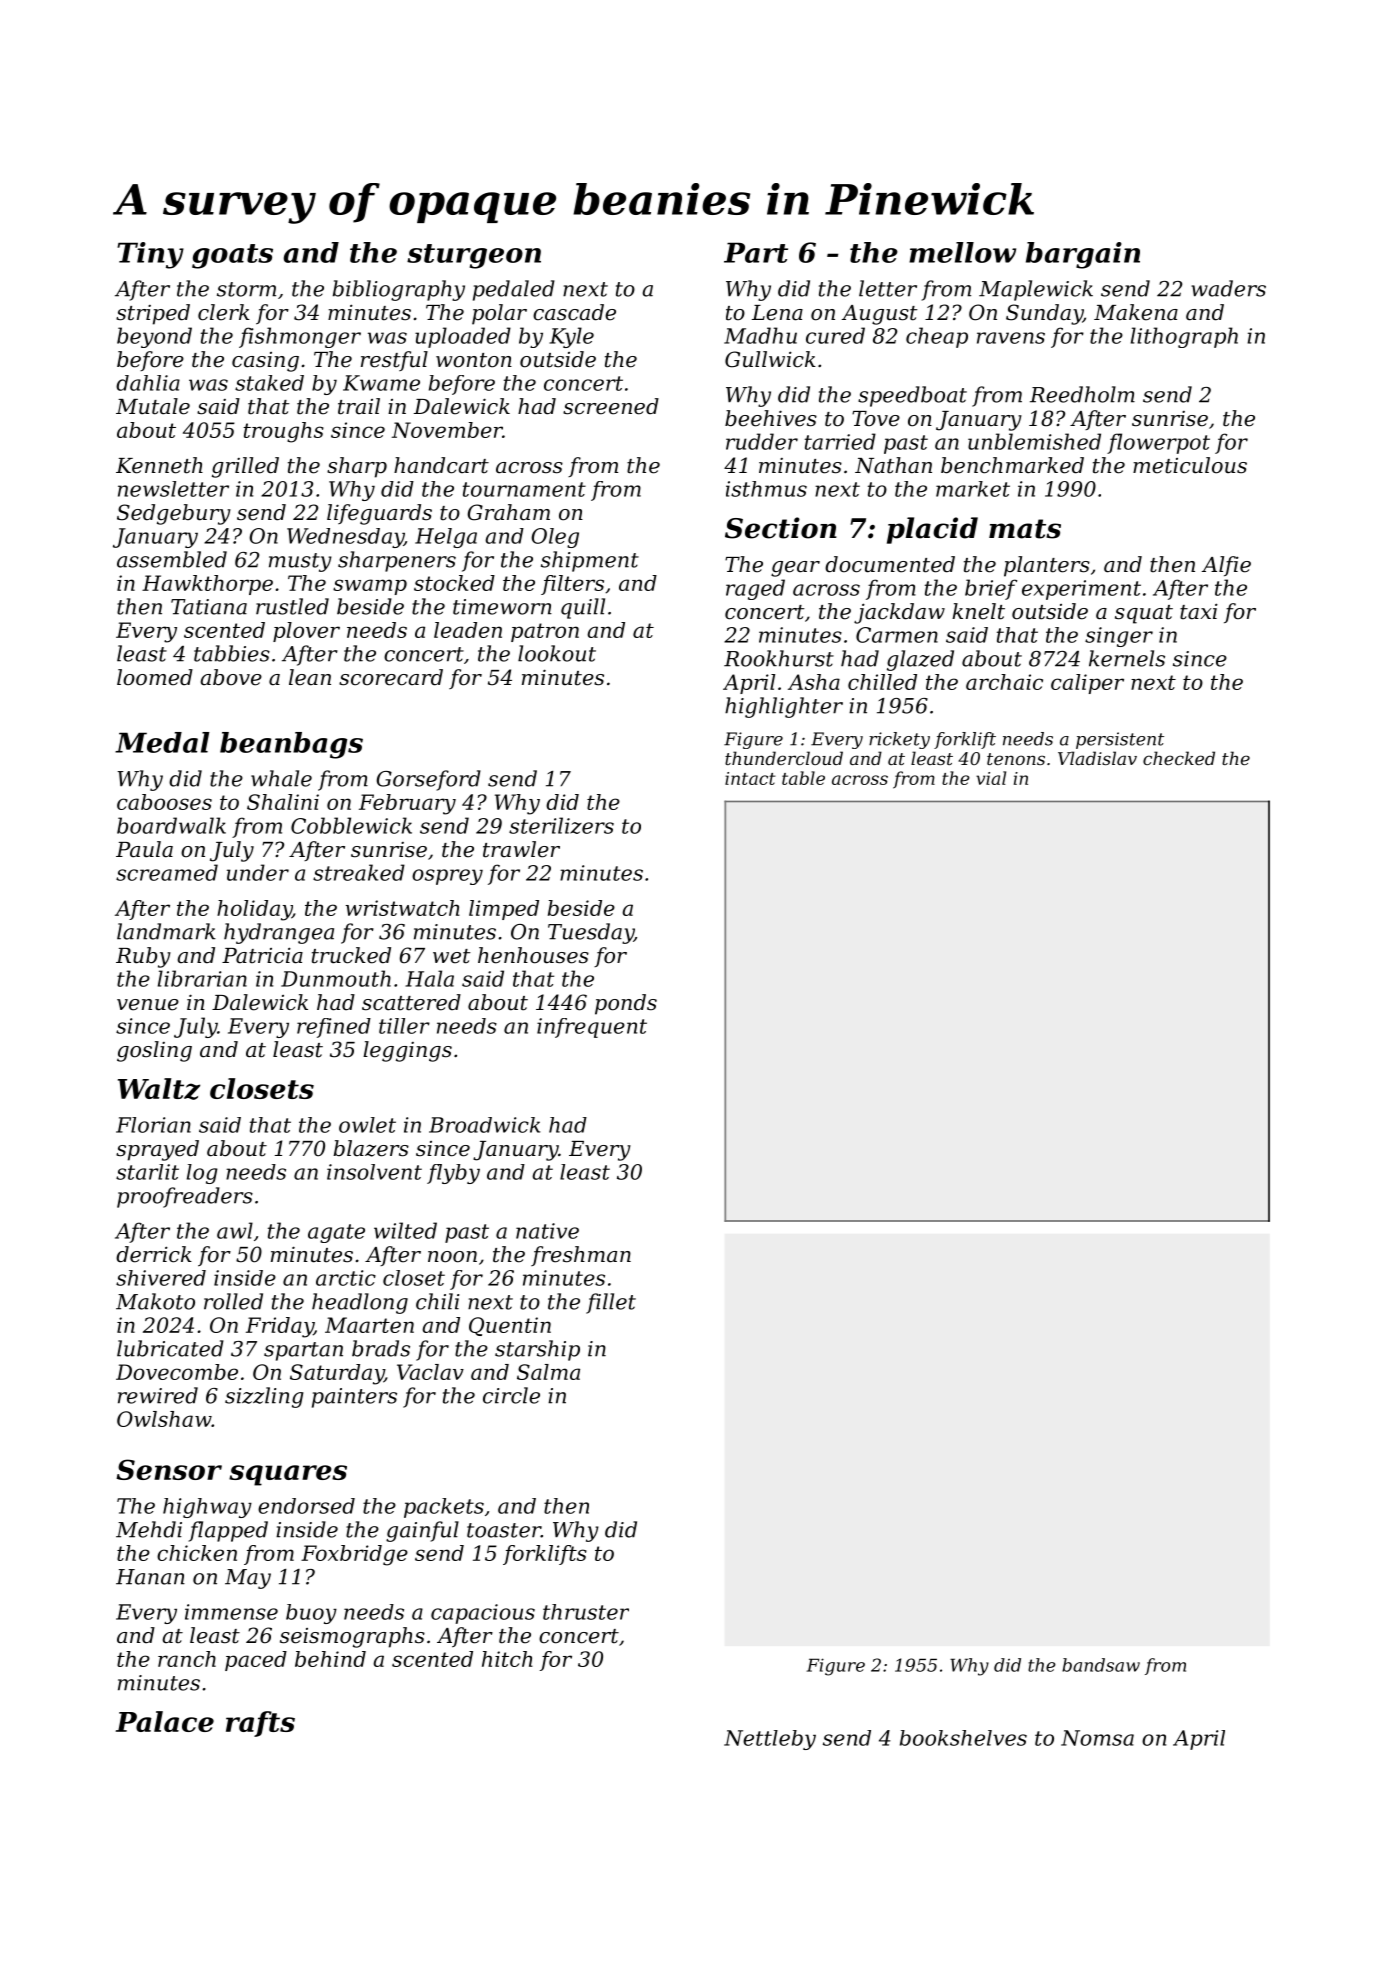 This image has width=1386, height=1969. Describe the element at coordinates (504, 910) in the image. I see `limped` at that location.
